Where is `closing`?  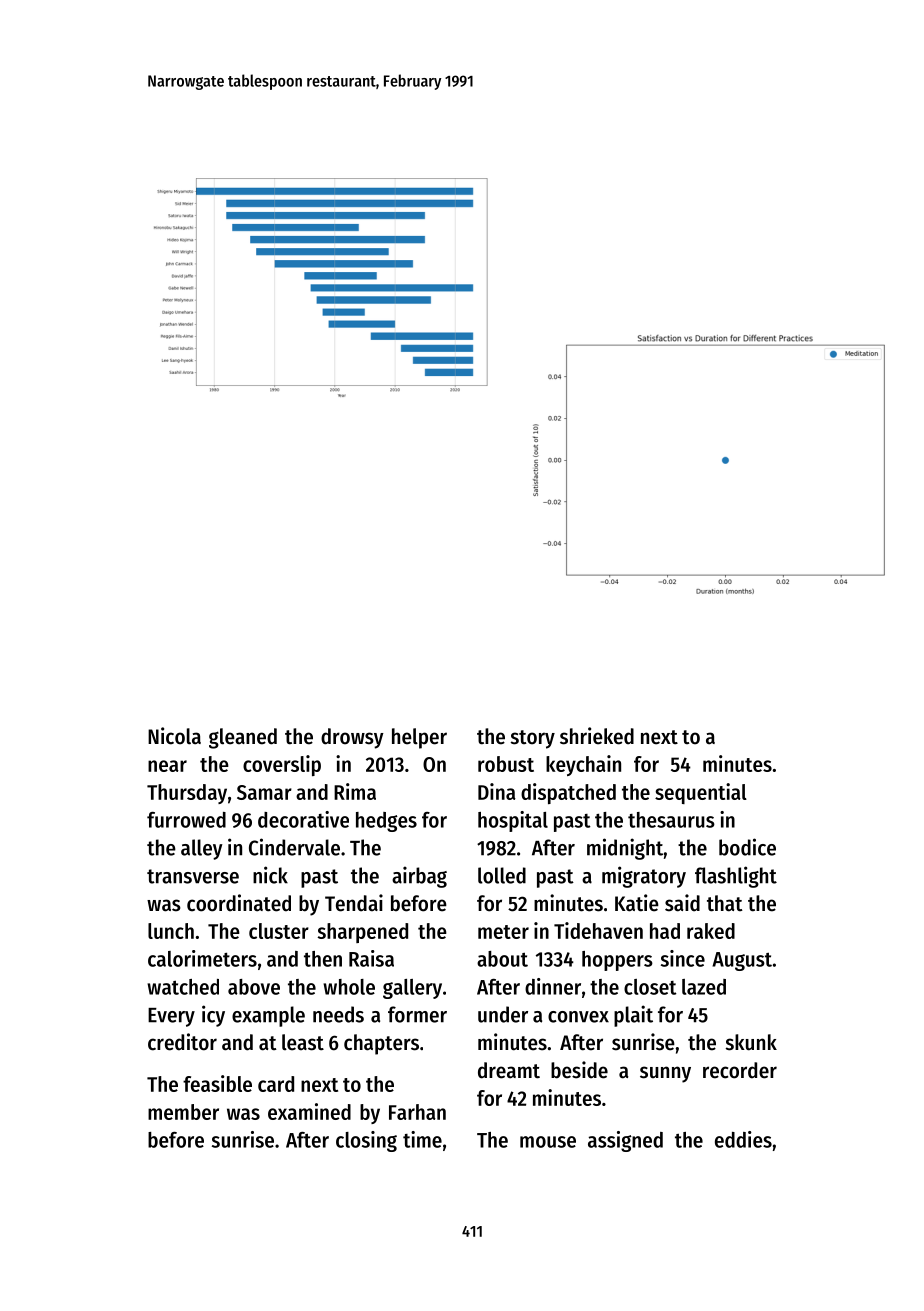
closing is located at coordinates (366, 1141).
